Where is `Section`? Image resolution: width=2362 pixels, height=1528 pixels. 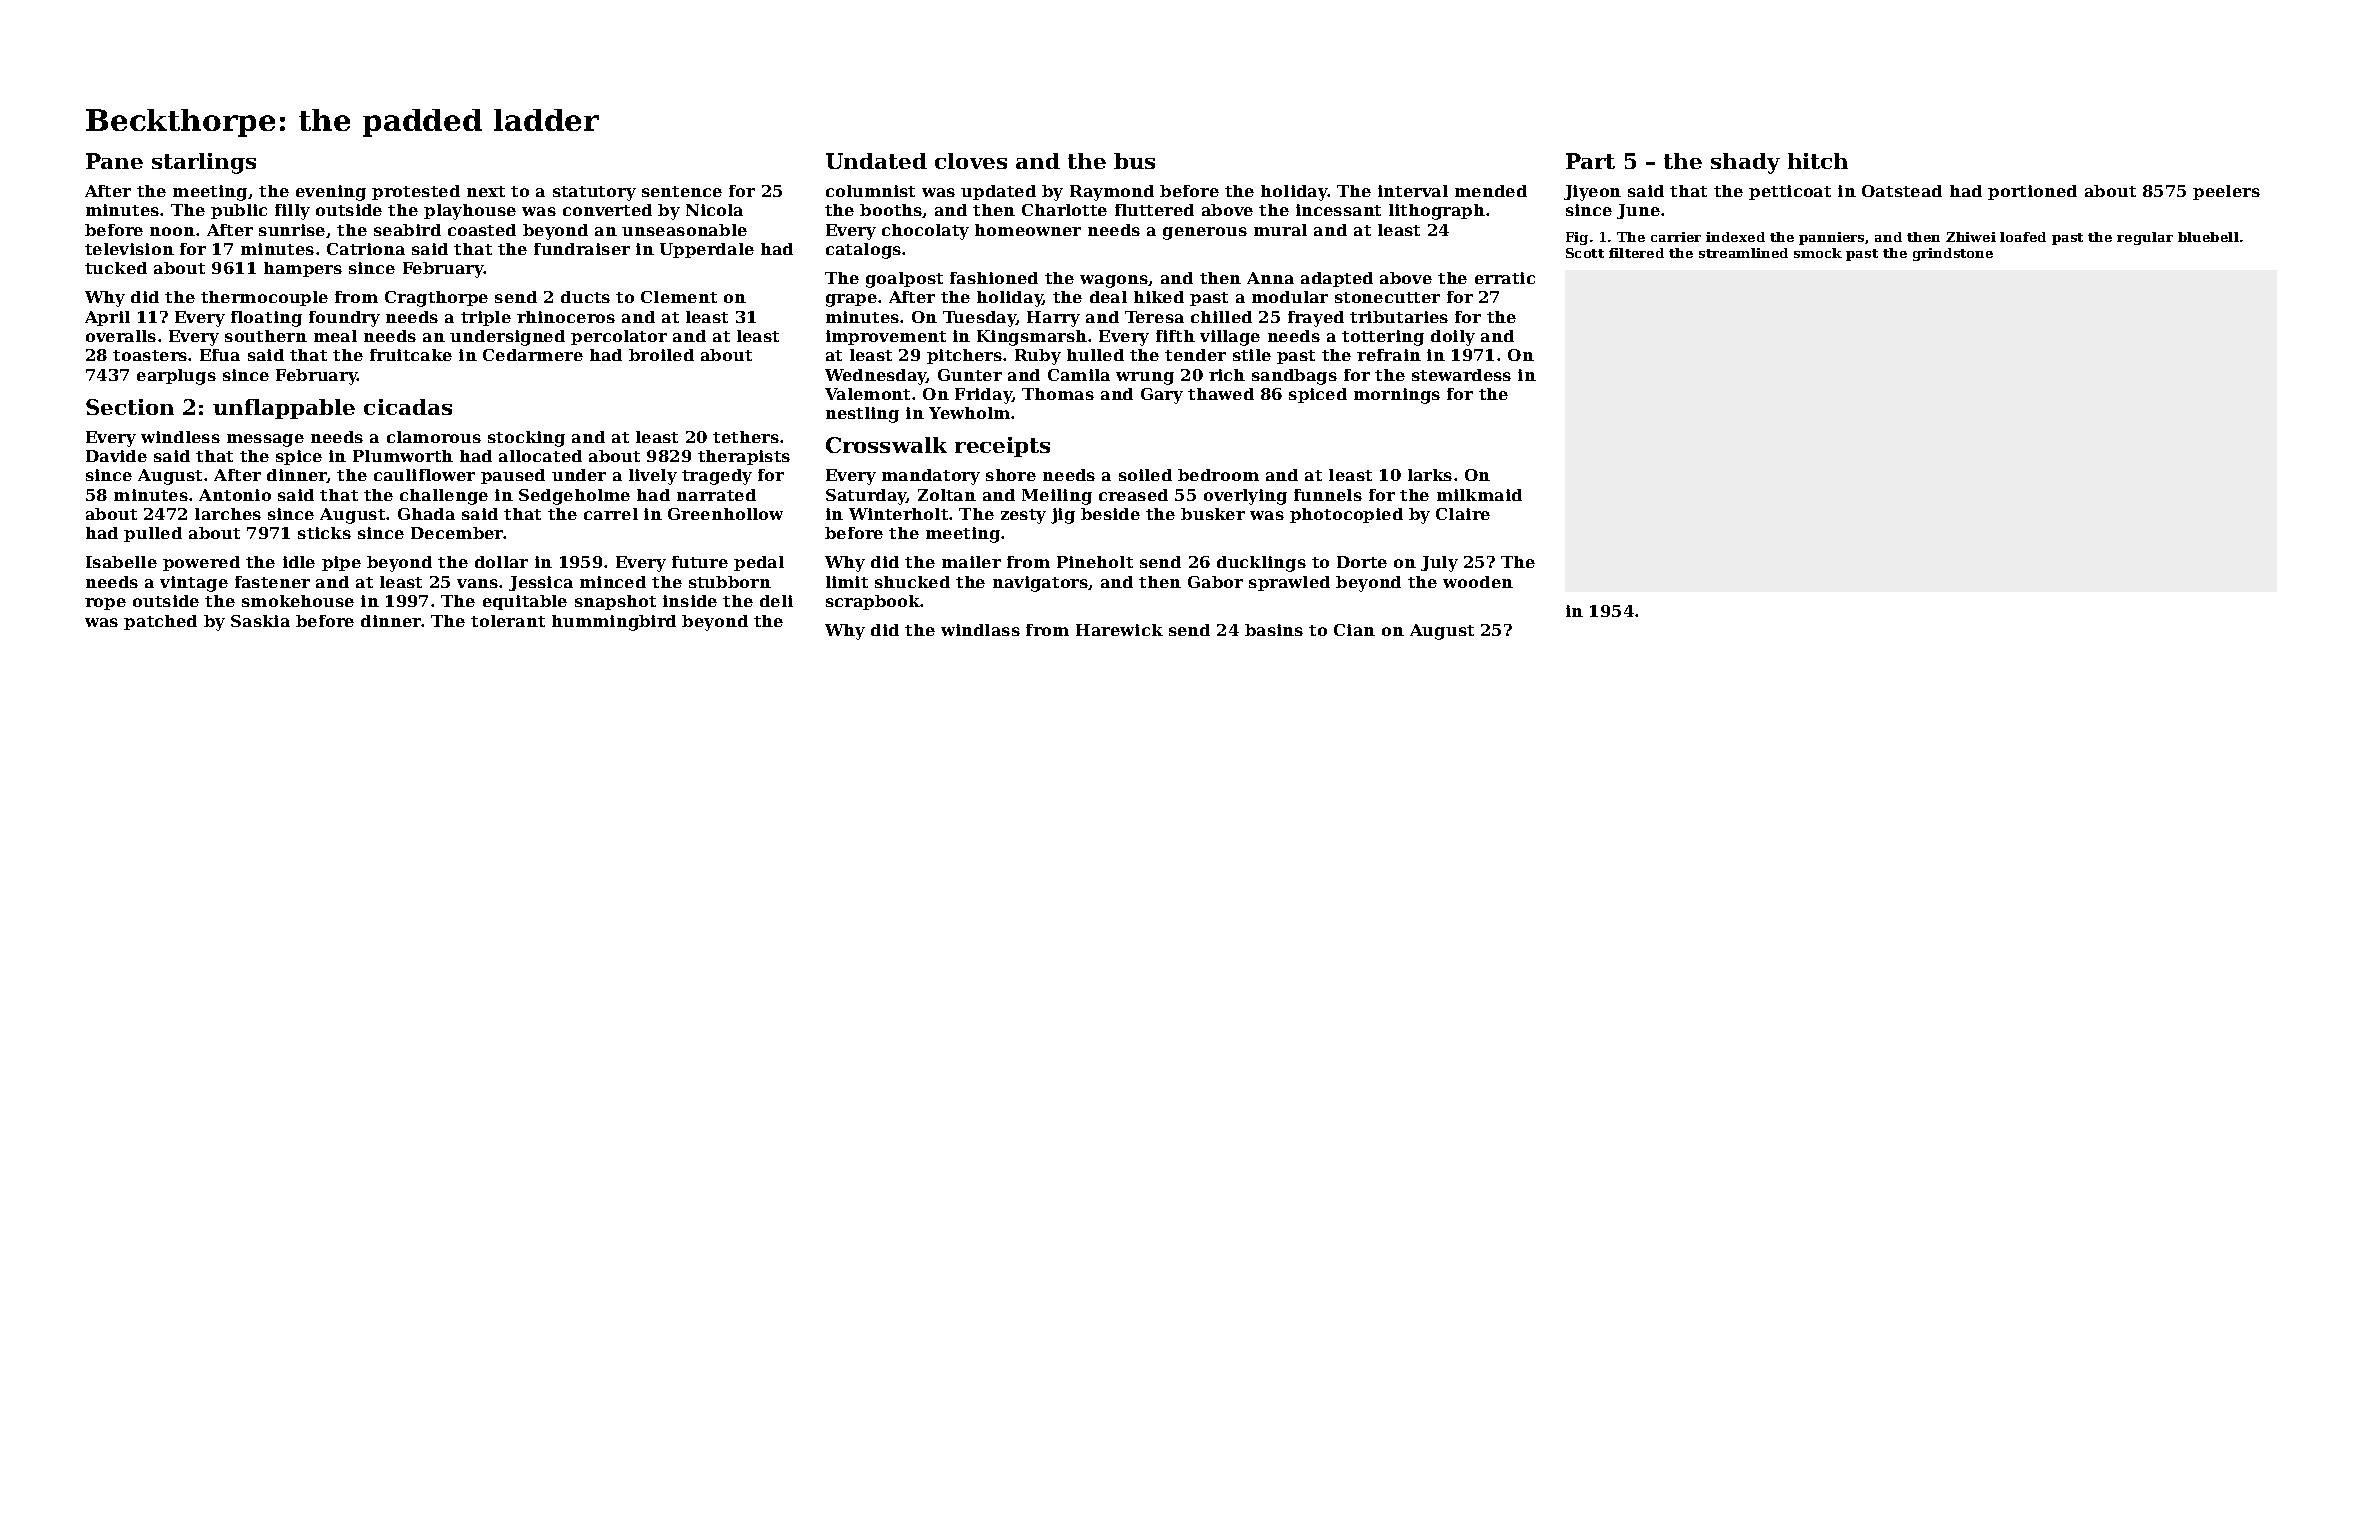 Section is located at coordinates (130, 407).
